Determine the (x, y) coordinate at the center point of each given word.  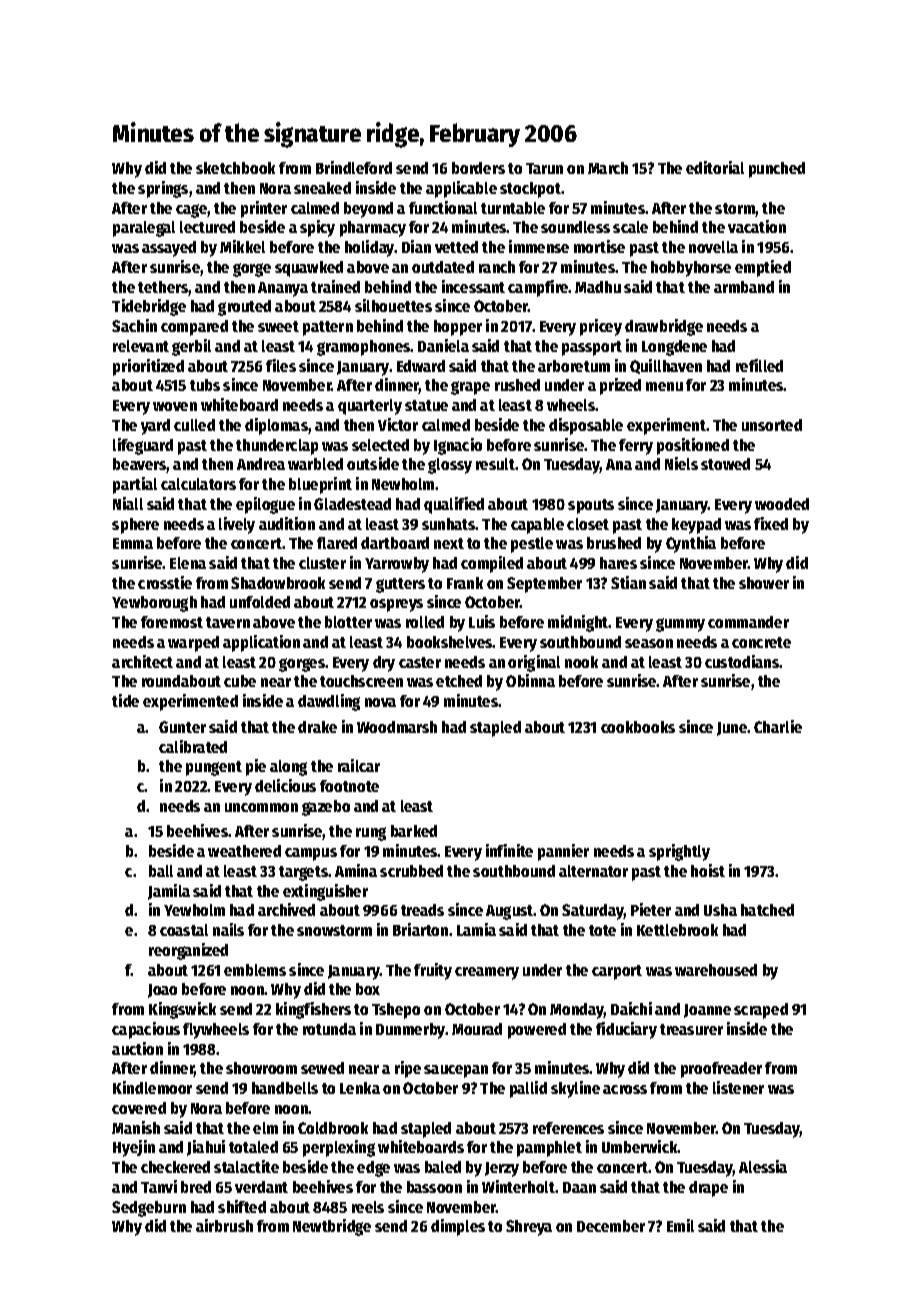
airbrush (224, 1225)
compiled (492, 564)
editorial (715, 167)
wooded (782, 504)
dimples (458, 1227)
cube (240, 681)
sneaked (322, 188)
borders (478, 168)
